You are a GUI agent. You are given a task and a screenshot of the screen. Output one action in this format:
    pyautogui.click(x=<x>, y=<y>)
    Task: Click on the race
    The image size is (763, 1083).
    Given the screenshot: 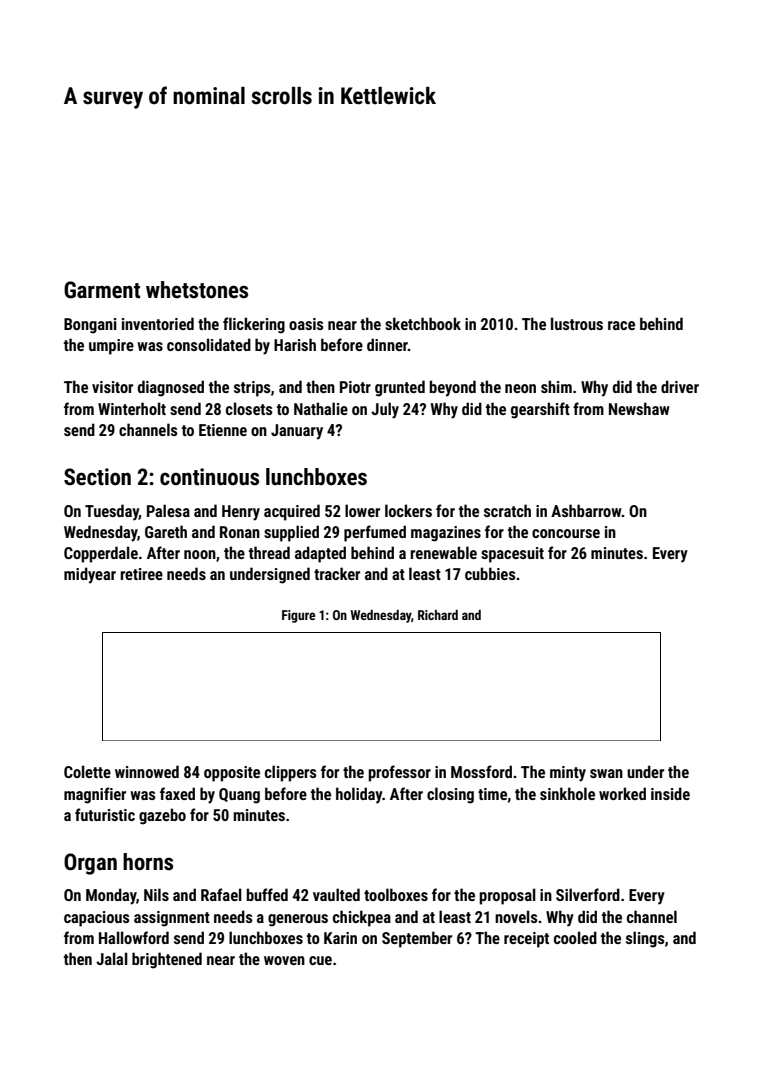 What is the action you would take?
    pyautogui.click(x=621, y=325)
